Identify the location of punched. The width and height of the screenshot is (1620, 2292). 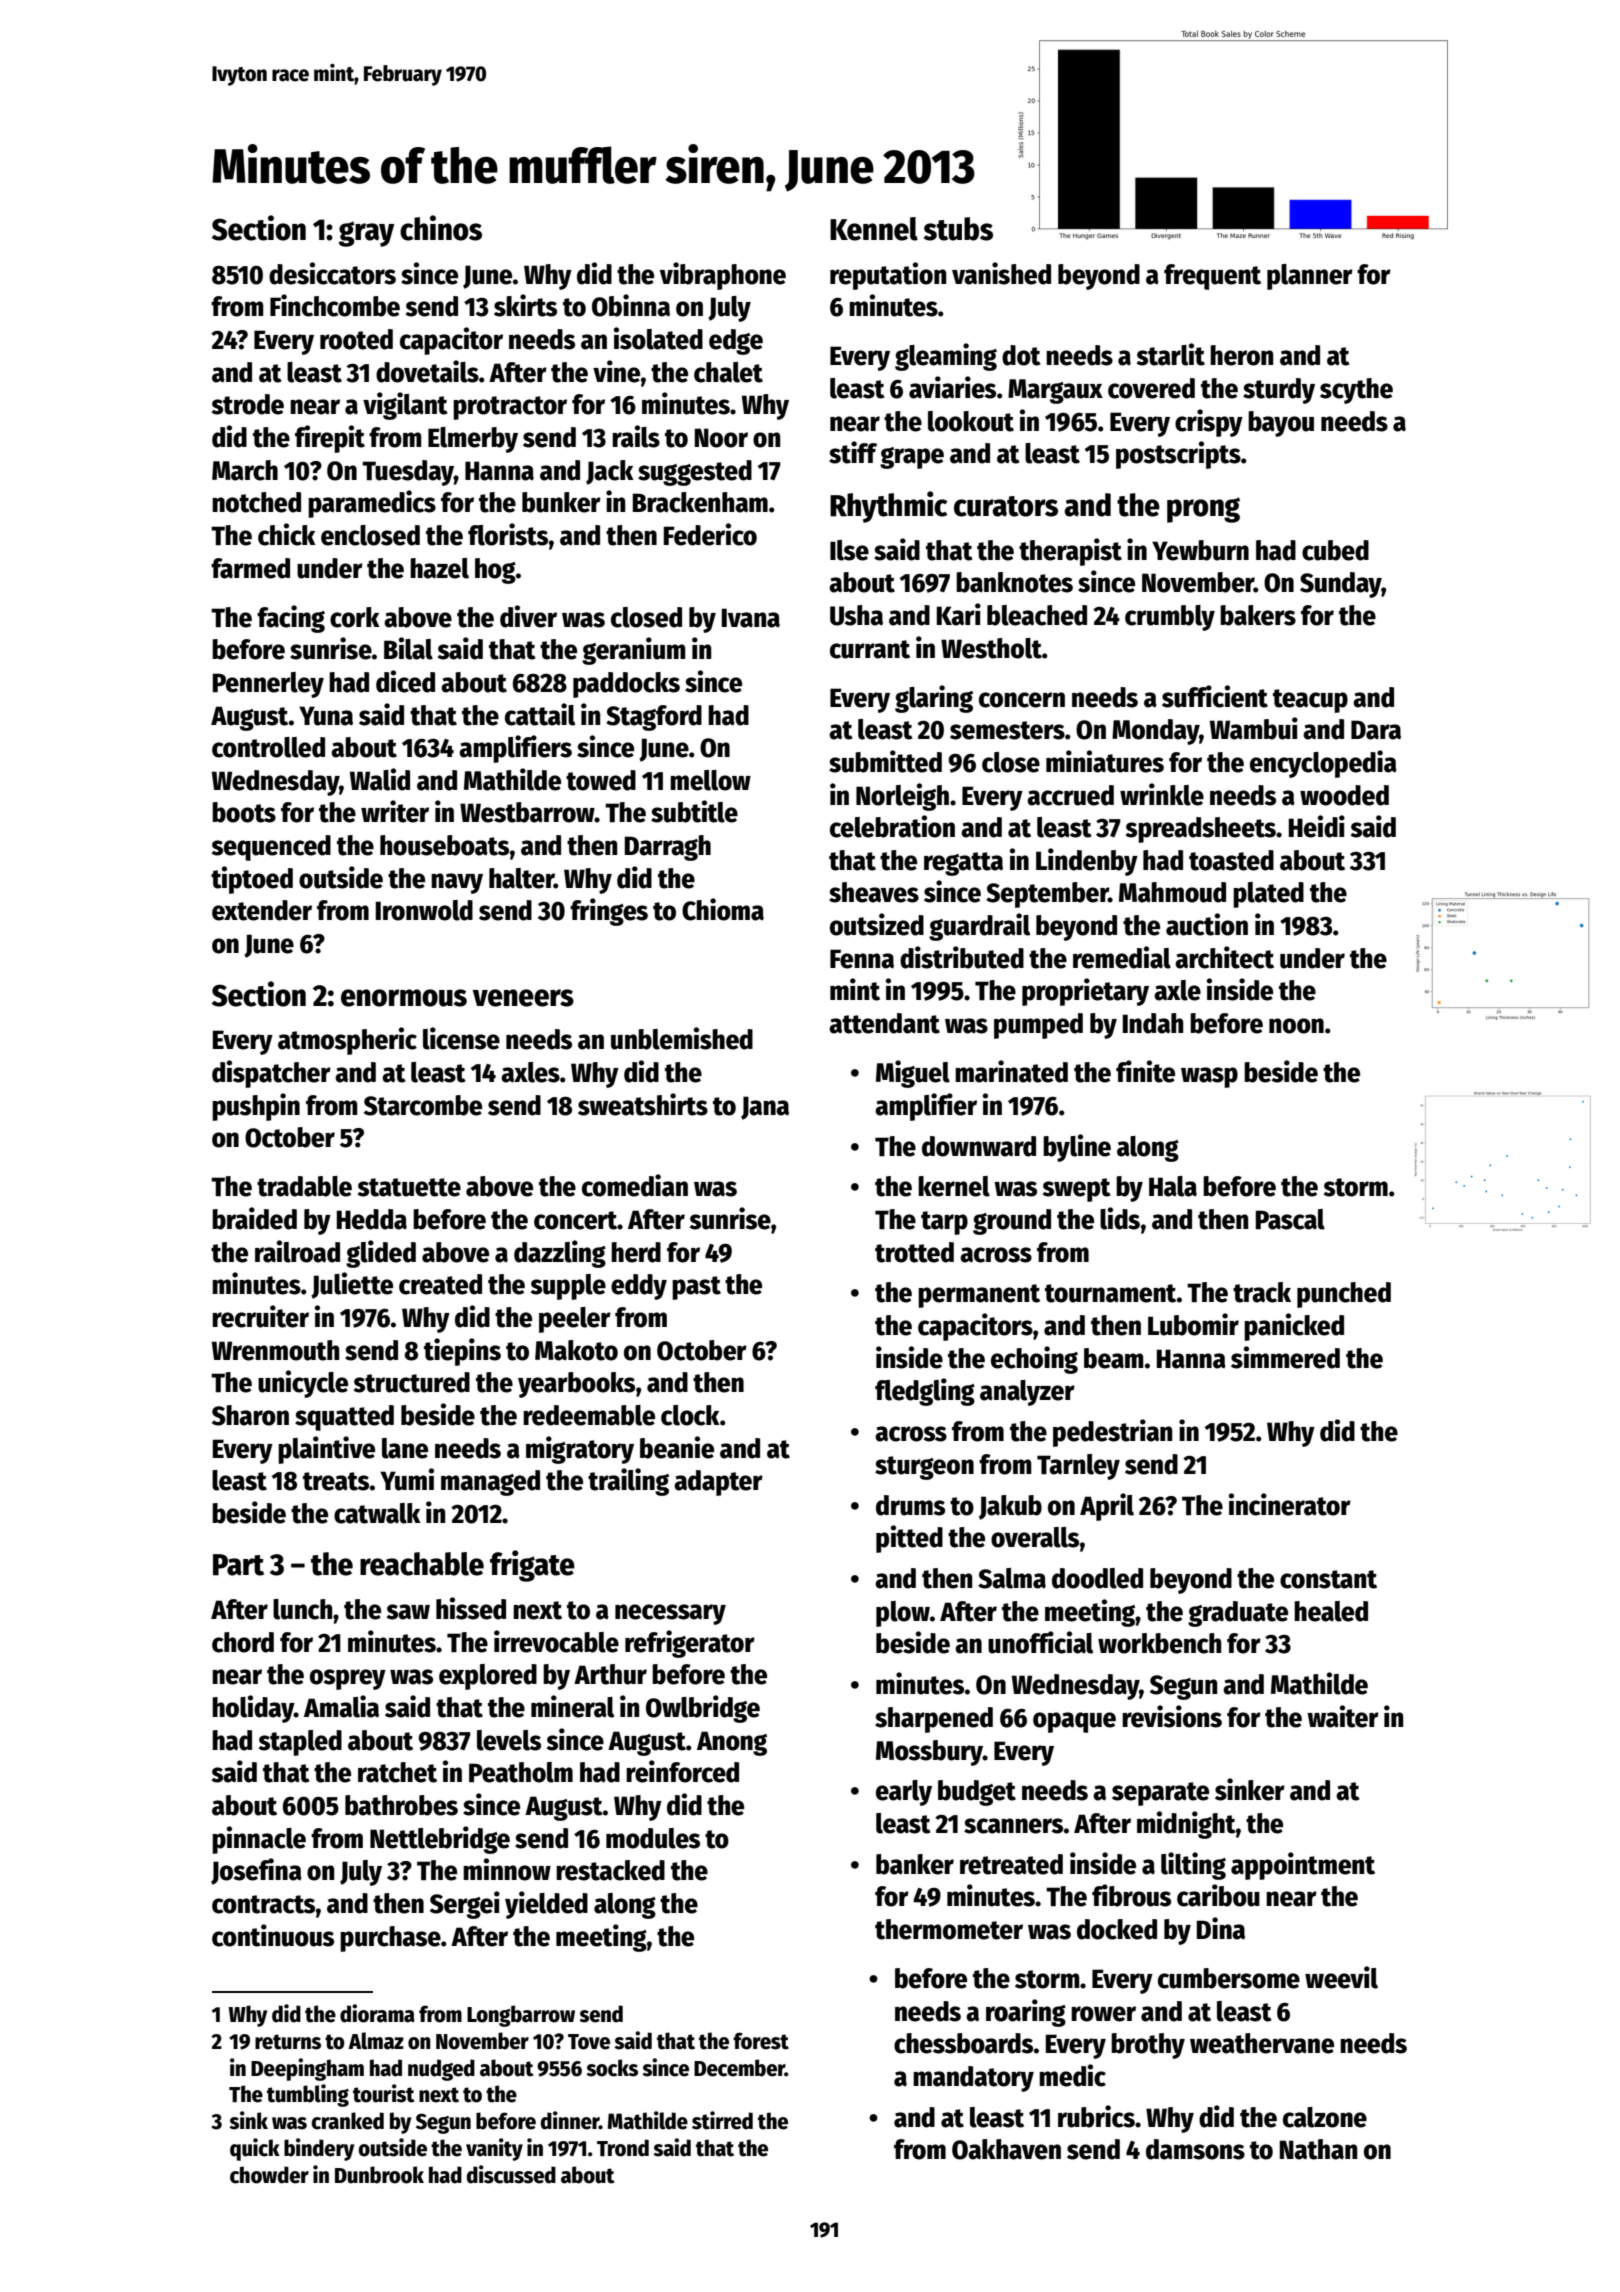
(1344, 1295).
